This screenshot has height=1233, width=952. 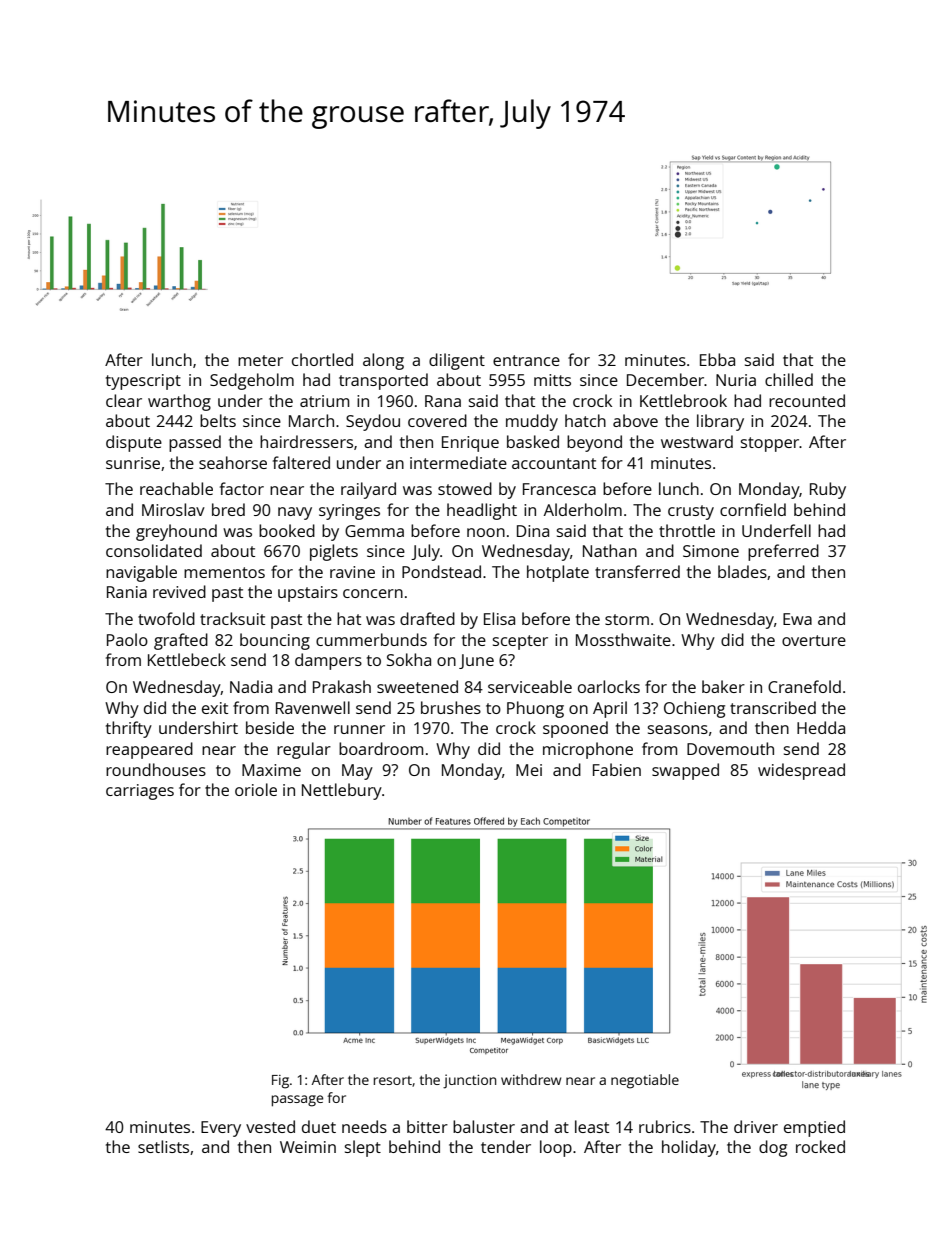 What do you see at coordinates (770, 444) in the screenshot?
I see `stopper` at bounding box center [770, 444].
